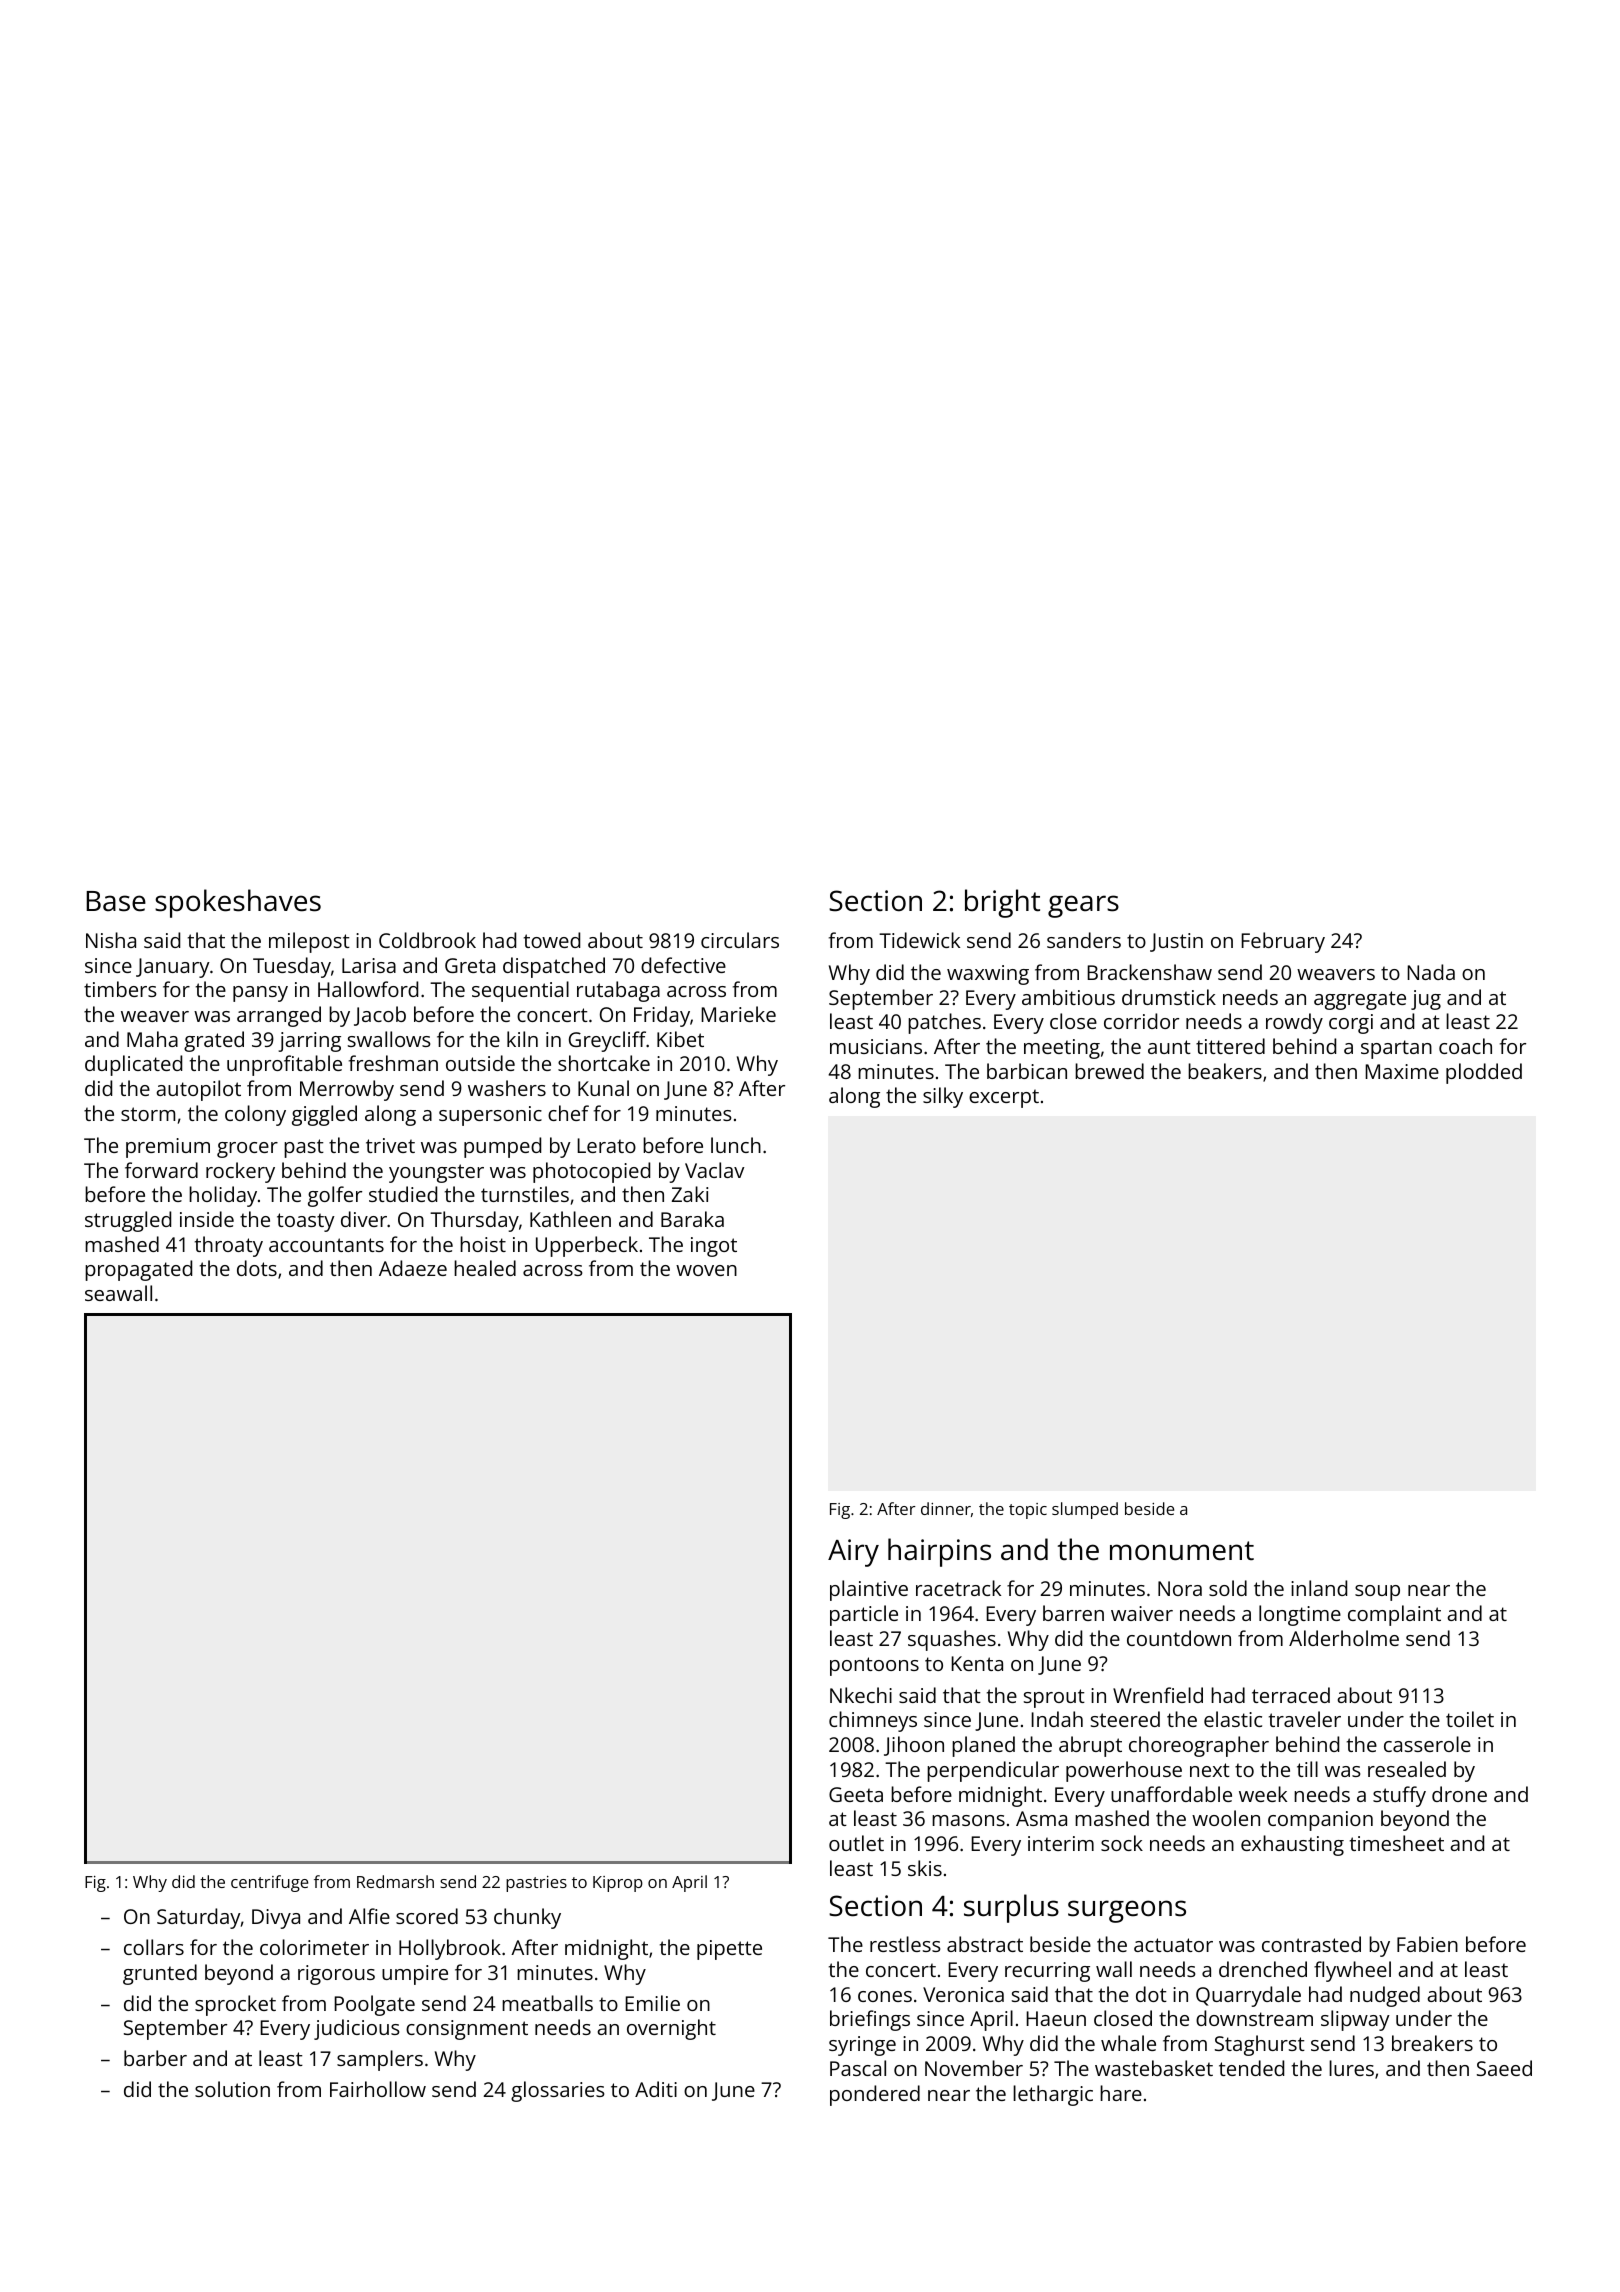 This screenshot has width=1620, height=2292. What do you see at coordinates (378, 2089) in the screenshot?
I see `Fairhollow` at bounding box center [378, 2089].
